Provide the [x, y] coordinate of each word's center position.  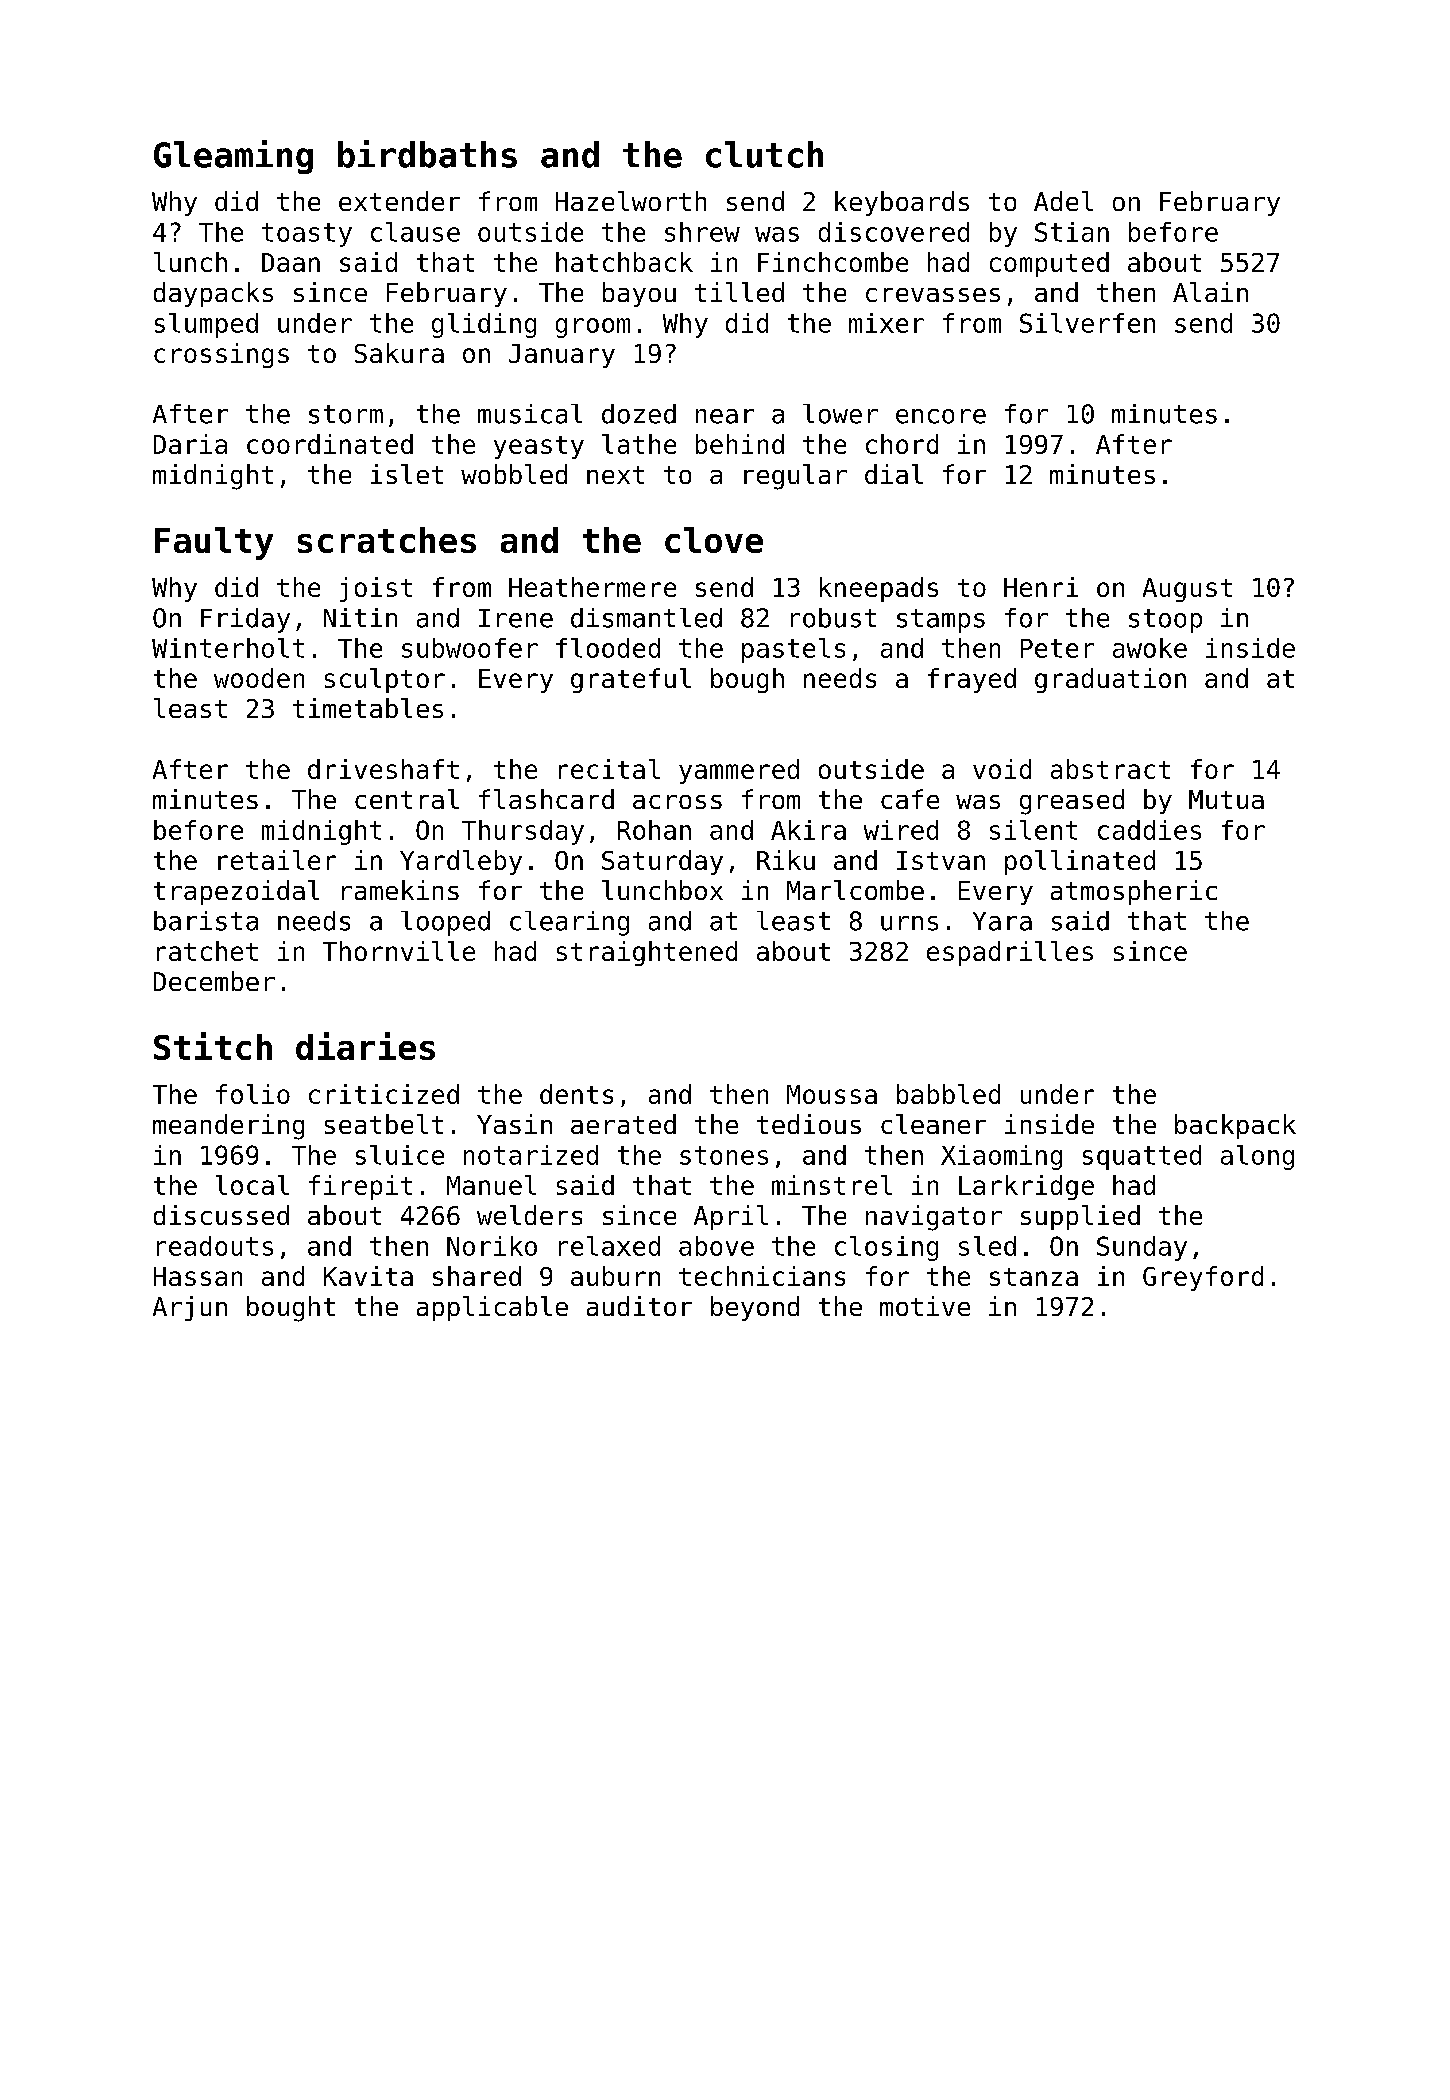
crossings [221, 355]
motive [925, 1306]
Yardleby [461, 862]
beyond [755, 1308]
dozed [639, 414]
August [1187, 590]
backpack [1235, 1126]
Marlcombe [855, 890]
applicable [492, 1308]
